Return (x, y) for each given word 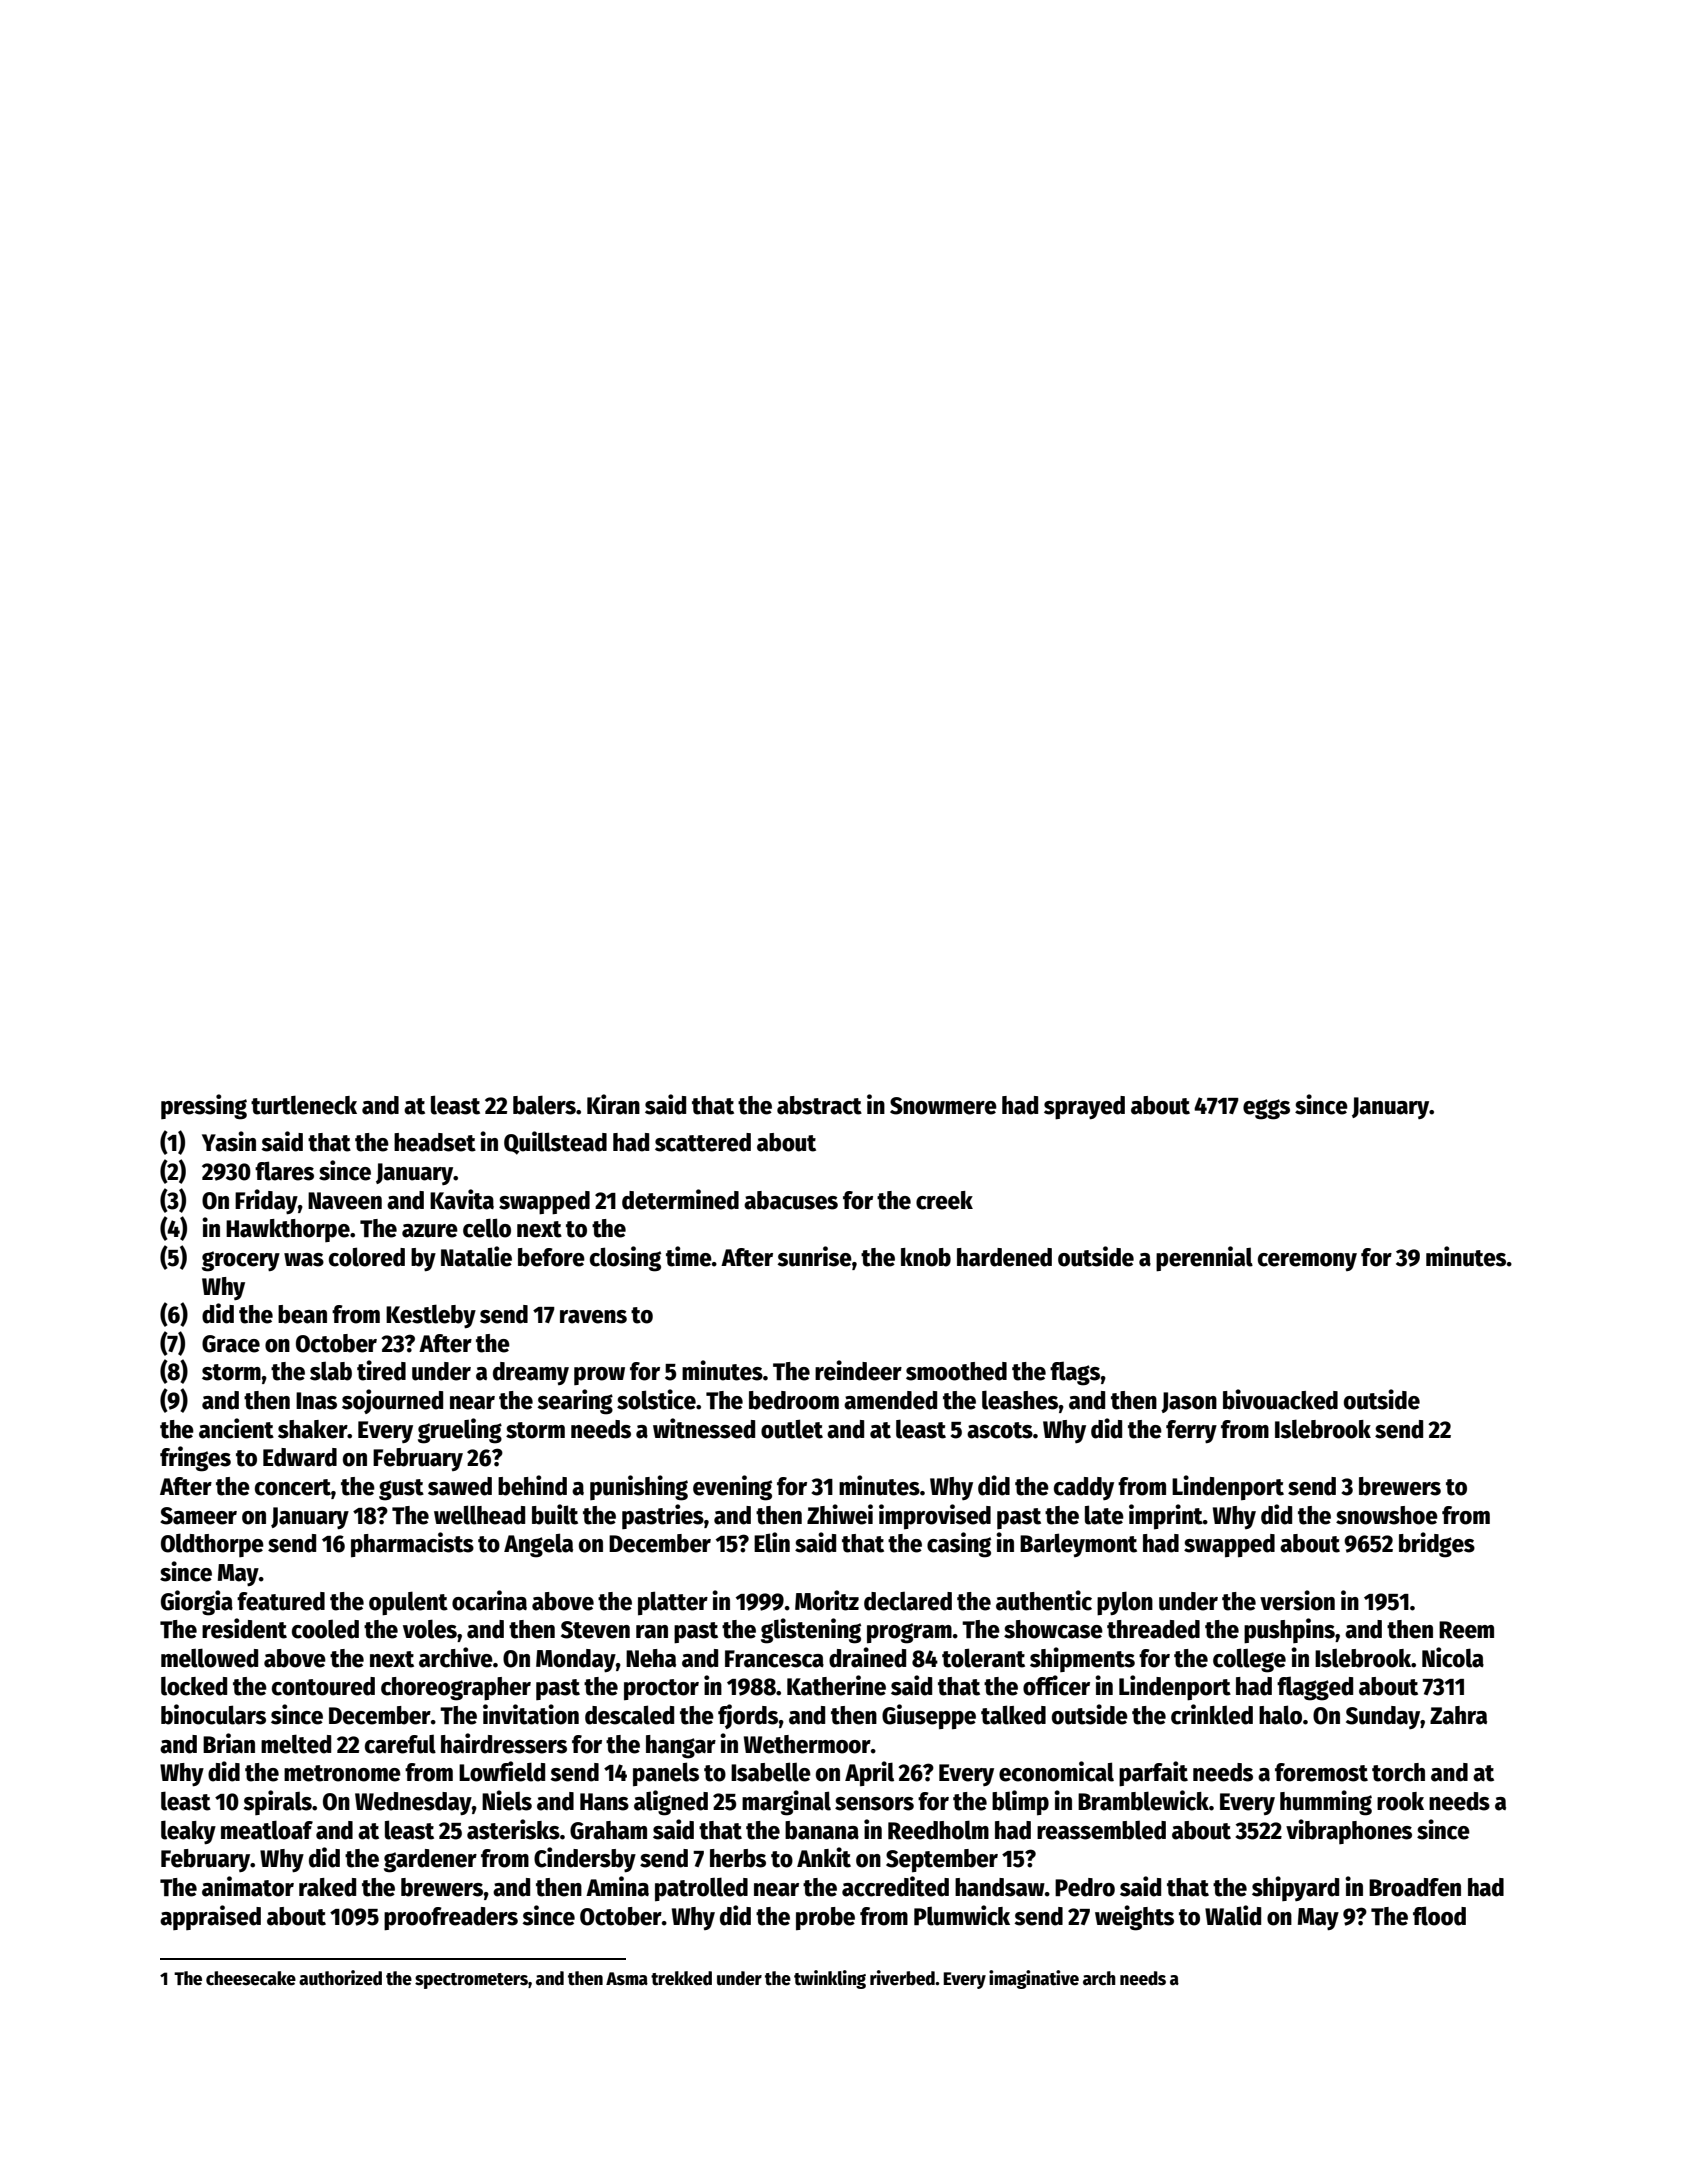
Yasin (229, 1141)
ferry (1191, 1431)
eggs (1266, 1109)
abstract (819, 1105)
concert (293, 1487)
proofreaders (451, 1919)
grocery (241, 1261)
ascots (1000, 1430)
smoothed (956, 1371)
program (909, 1633)
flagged (1315, 1689)
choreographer (456, 1689)
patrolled (701, 1889)
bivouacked (1280, 1399)
